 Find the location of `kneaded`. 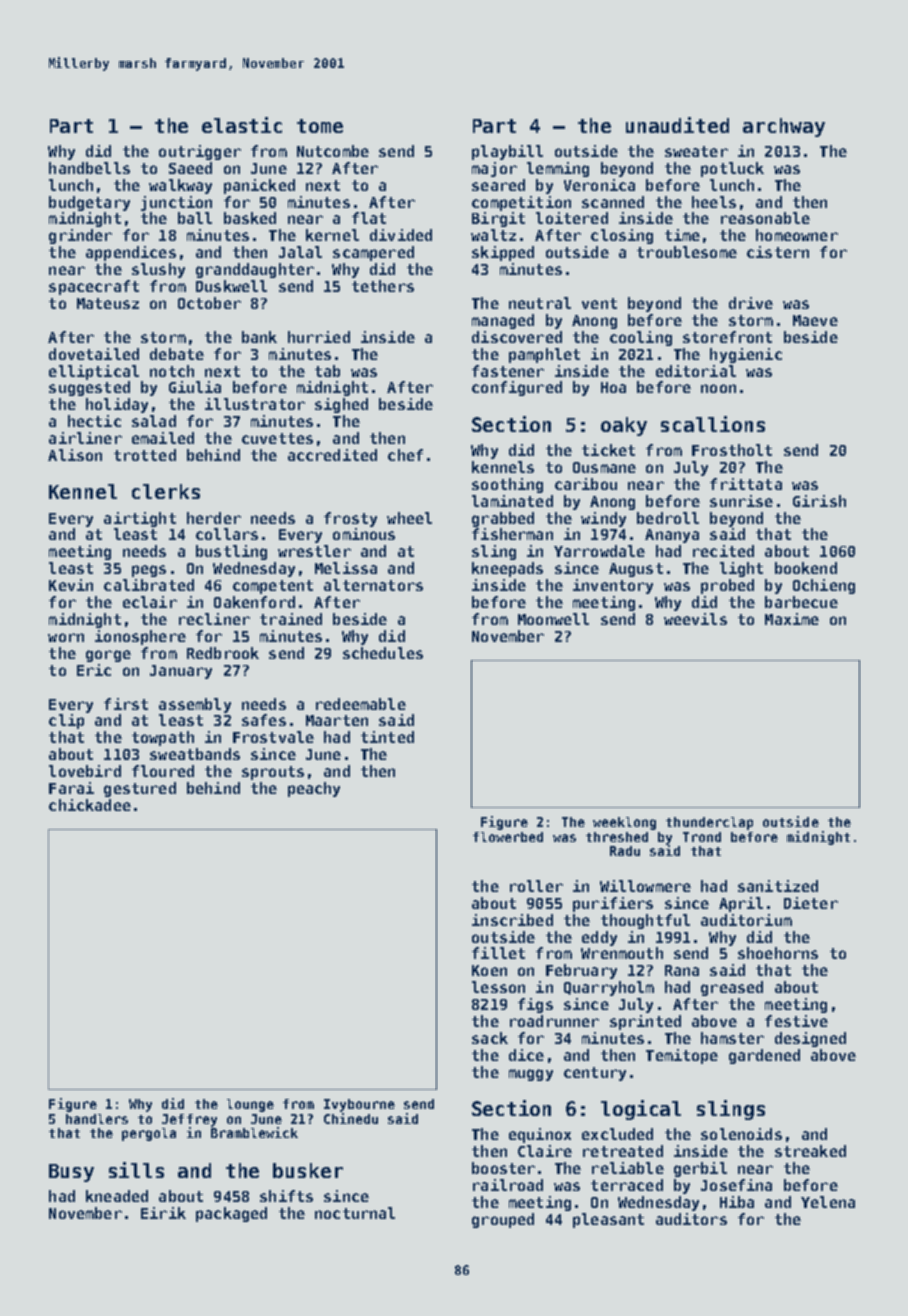

kneaded is located at coordinates (117, 1196).
